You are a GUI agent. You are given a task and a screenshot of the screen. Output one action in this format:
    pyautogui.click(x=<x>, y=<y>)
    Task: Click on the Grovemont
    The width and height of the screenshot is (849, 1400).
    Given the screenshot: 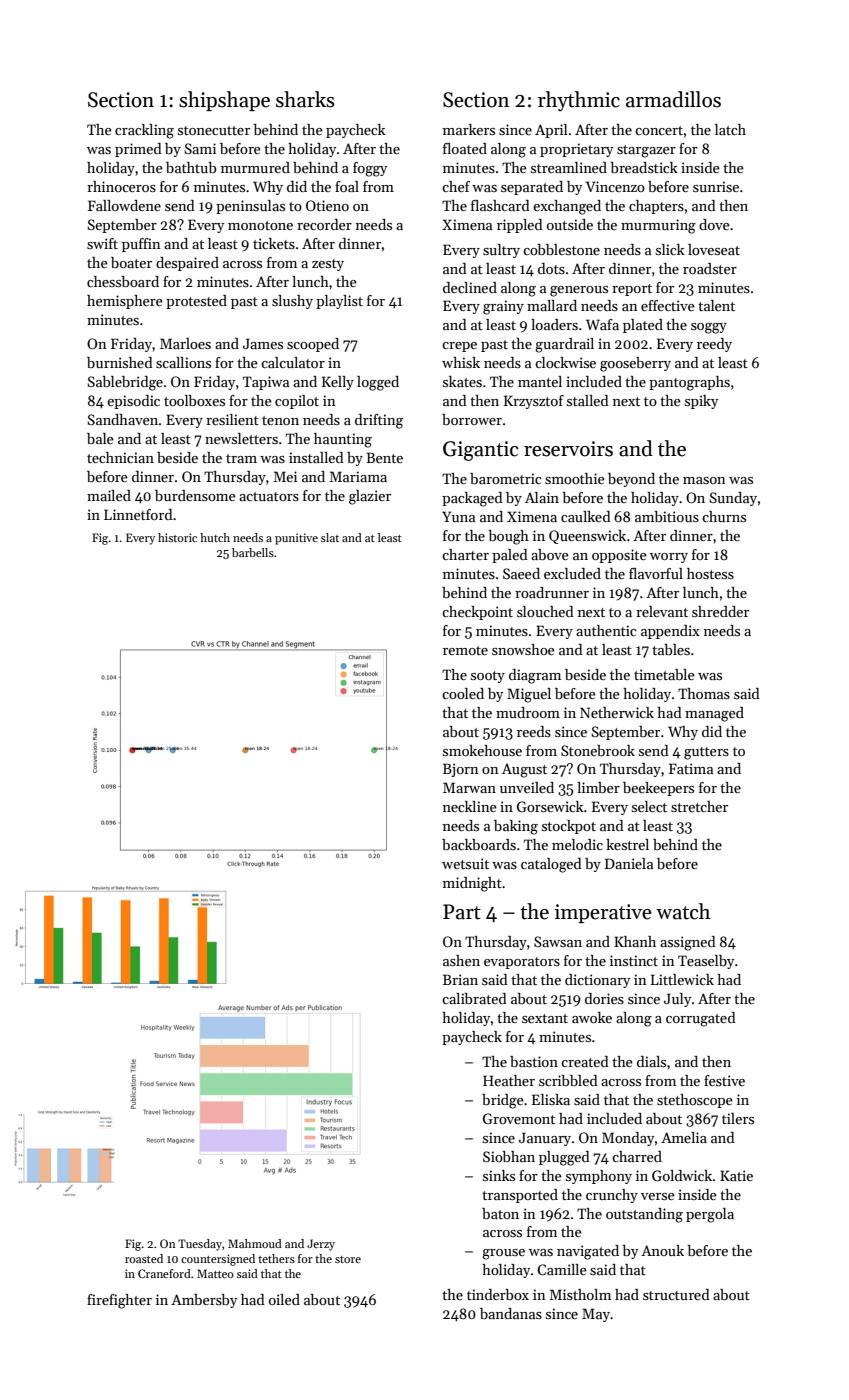 What is the action you would take?
    pyautogui.click(x=519, y=1118)
